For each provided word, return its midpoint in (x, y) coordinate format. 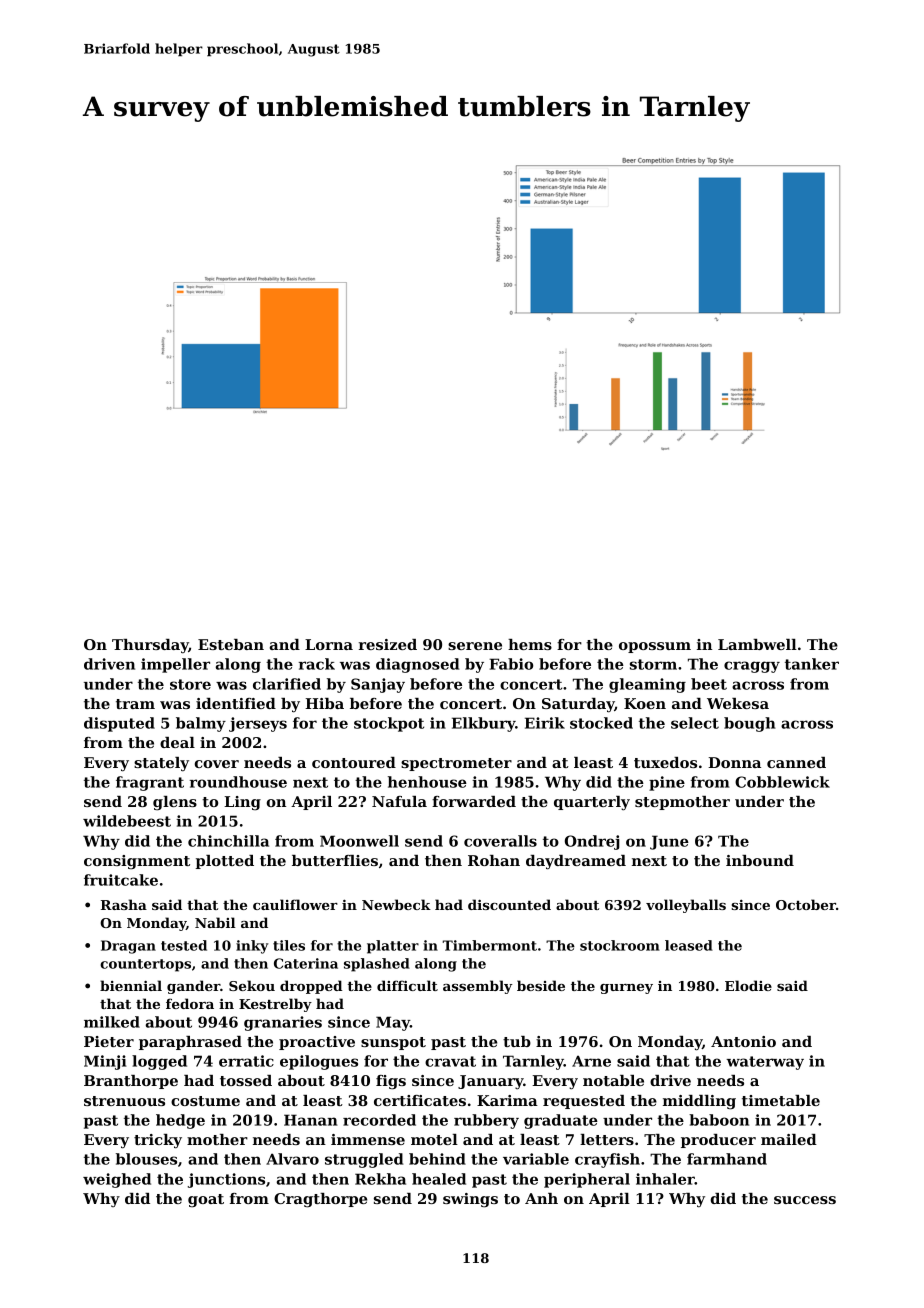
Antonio (743, 1041)
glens (175, 803)
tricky (158, 1141)
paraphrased (190, 1043)
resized (388, 644)
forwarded (474, 801)
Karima (507, 1100)
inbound (760, 860)
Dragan (128, 947)
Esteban (231, 644)
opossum (655, 647)
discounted (509, 904)
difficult (407, 985)
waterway (765, 1063)
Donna (734, 762)
